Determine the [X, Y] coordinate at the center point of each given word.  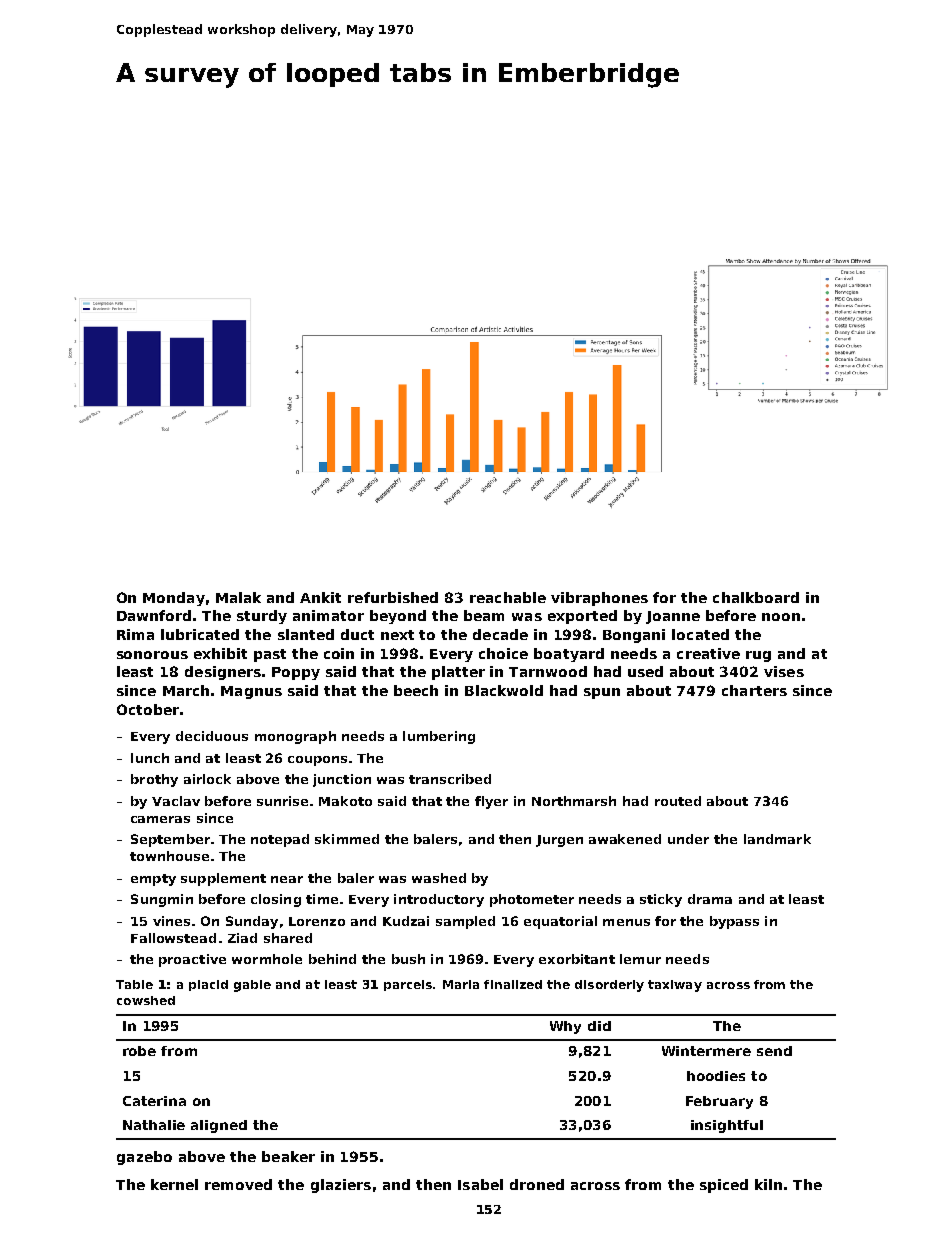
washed [439, 878]
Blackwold [504, 690]
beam [484, 615]
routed [678, 801]
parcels [408, 985]
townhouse [169, 856]
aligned [219, 1126]
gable [252, 986]
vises [784, 671]
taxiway [675, 986]
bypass [734, 922]
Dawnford [154, 615]
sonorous [152, 655]
